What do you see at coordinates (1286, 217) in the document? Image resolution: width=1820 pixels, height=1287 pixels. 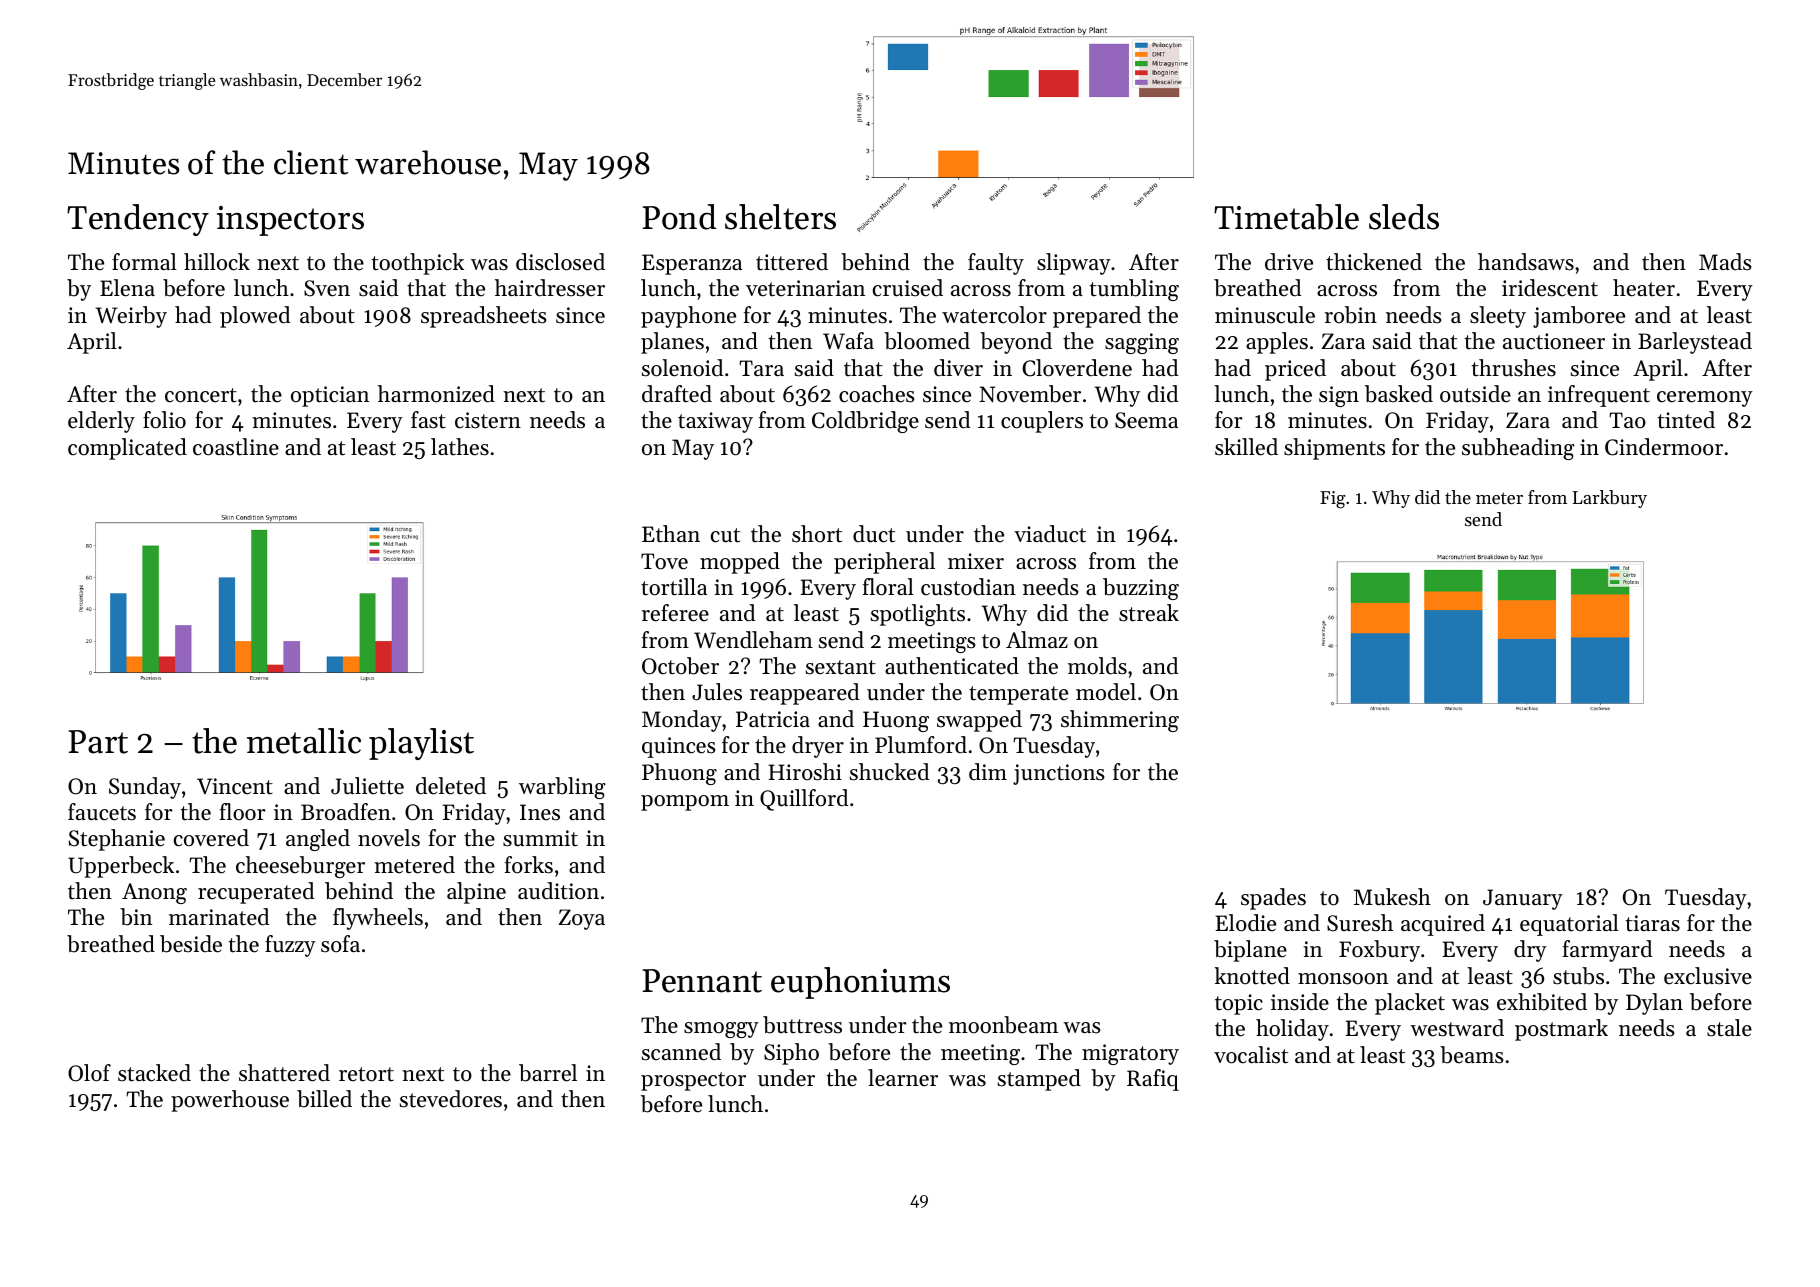 I see `Timetable` at bounding box center [1286, 217].
